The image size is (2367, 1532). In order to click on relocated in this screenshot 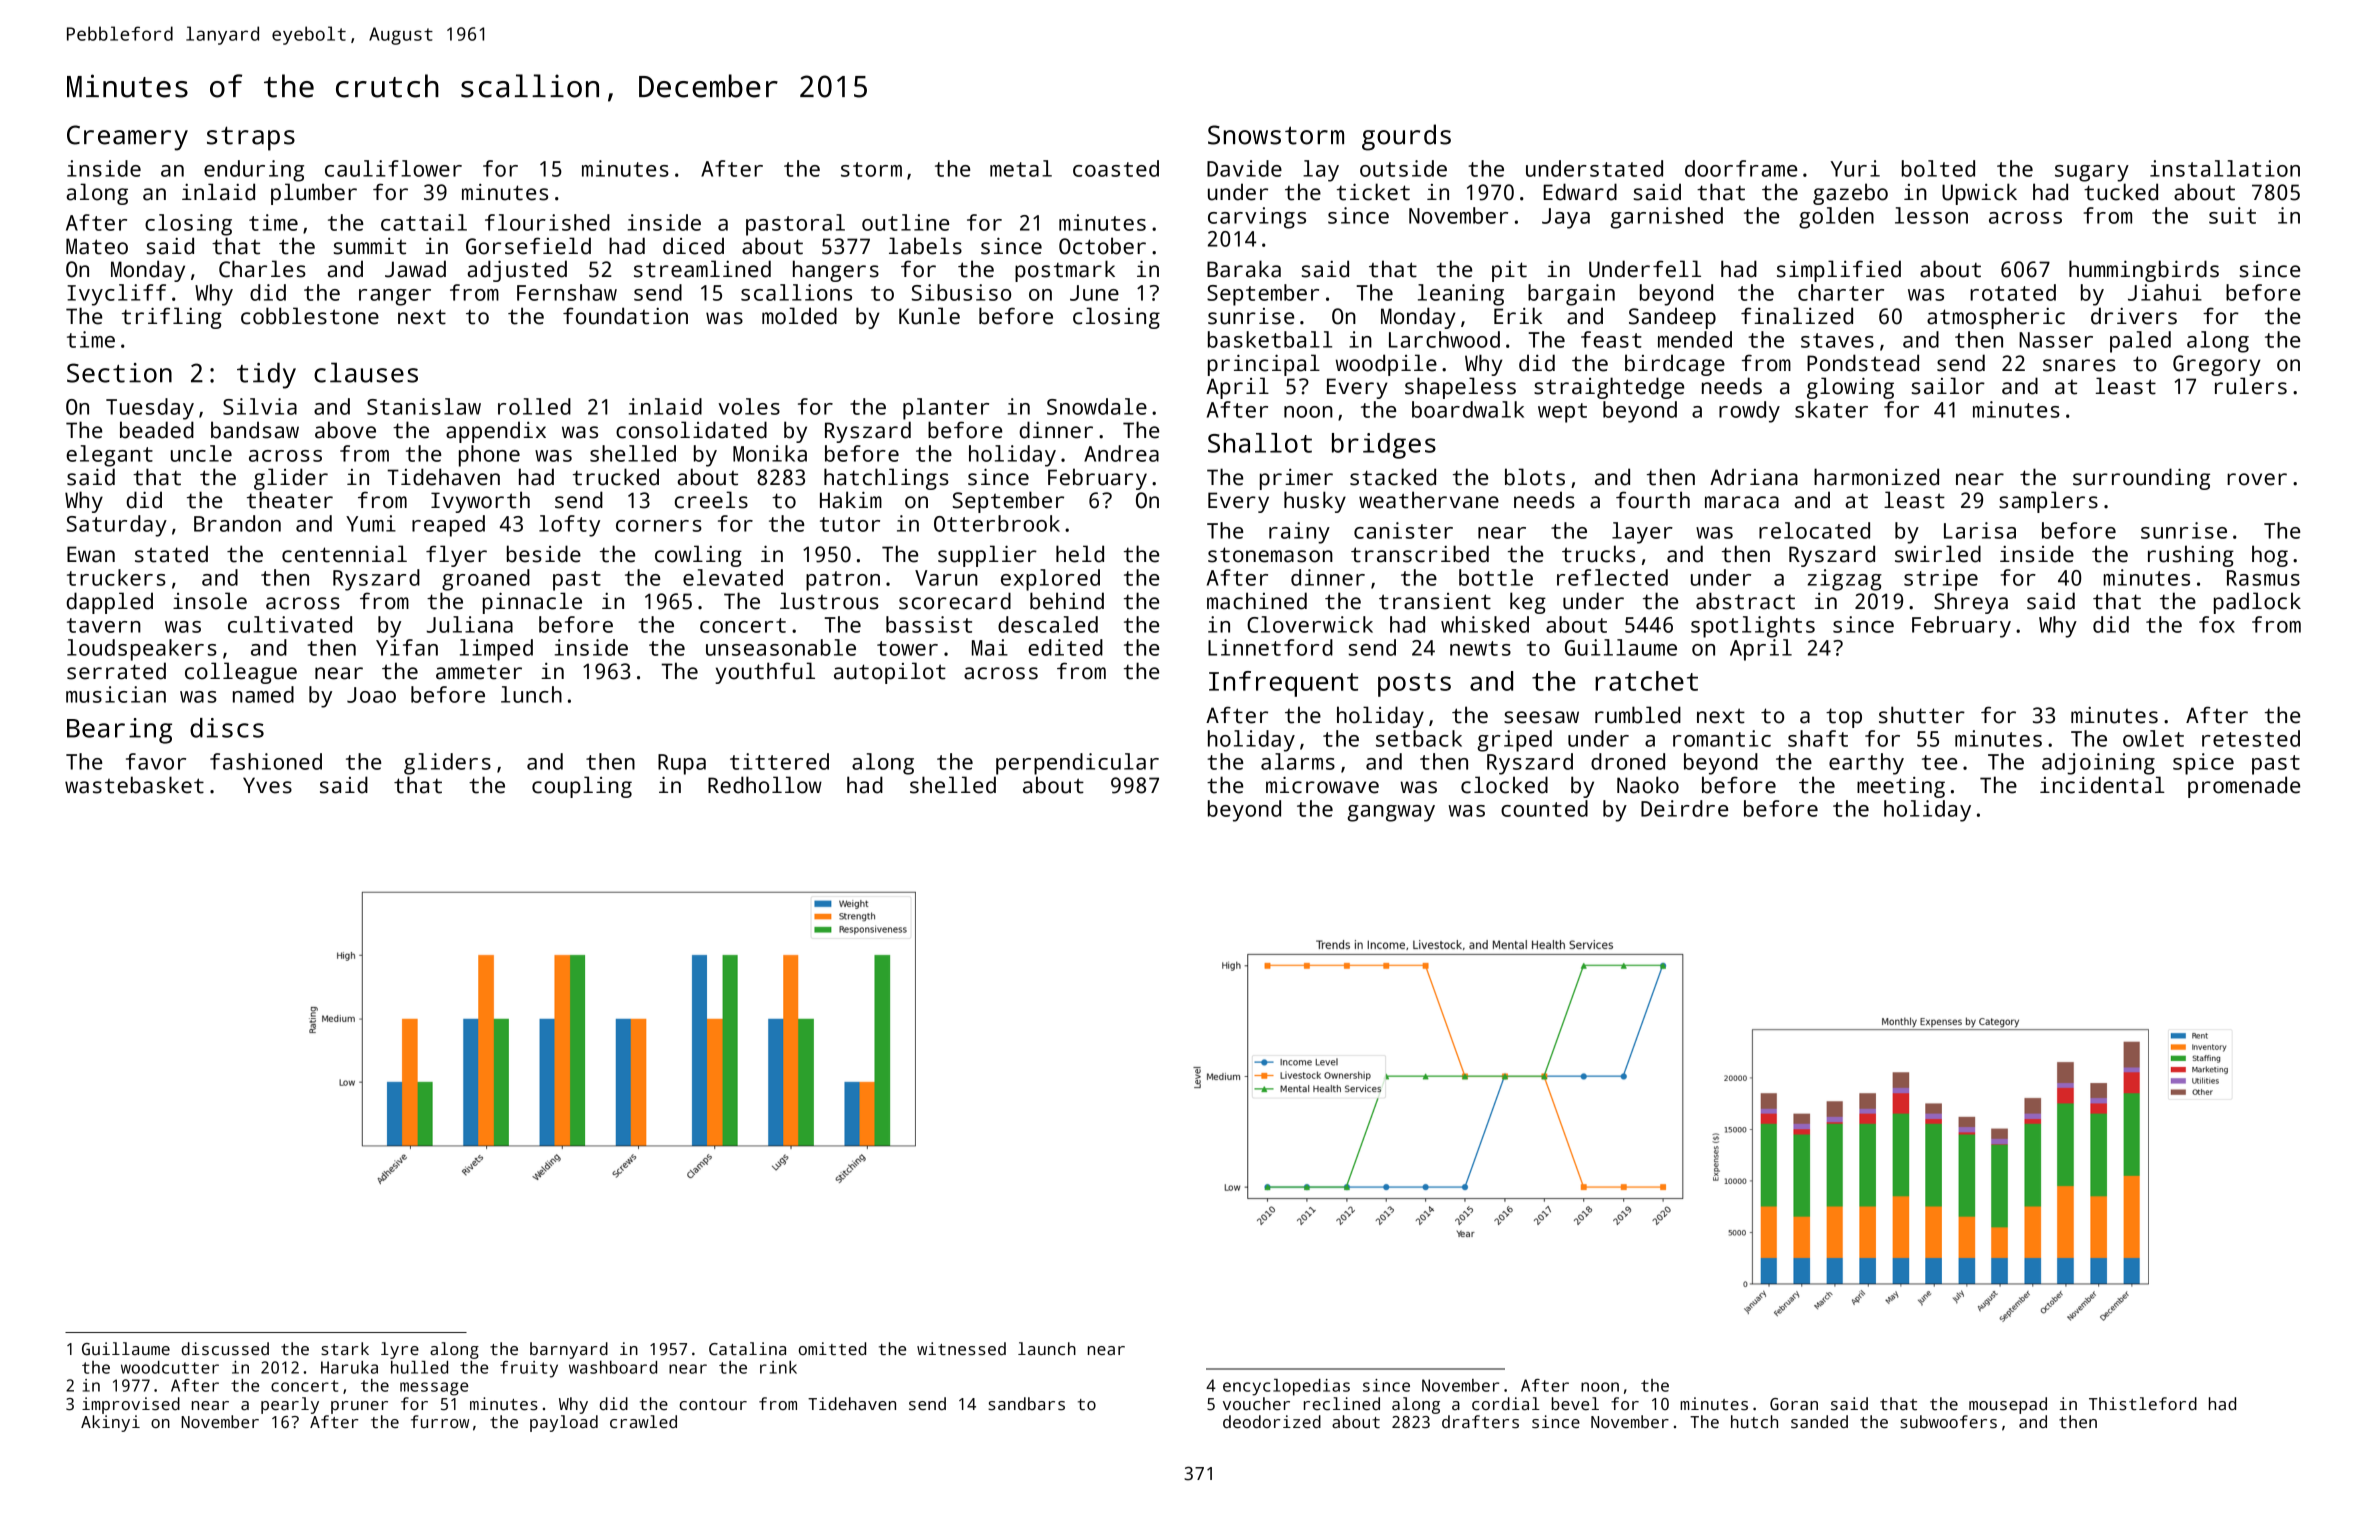, I will do `click(1814, 530)`.
